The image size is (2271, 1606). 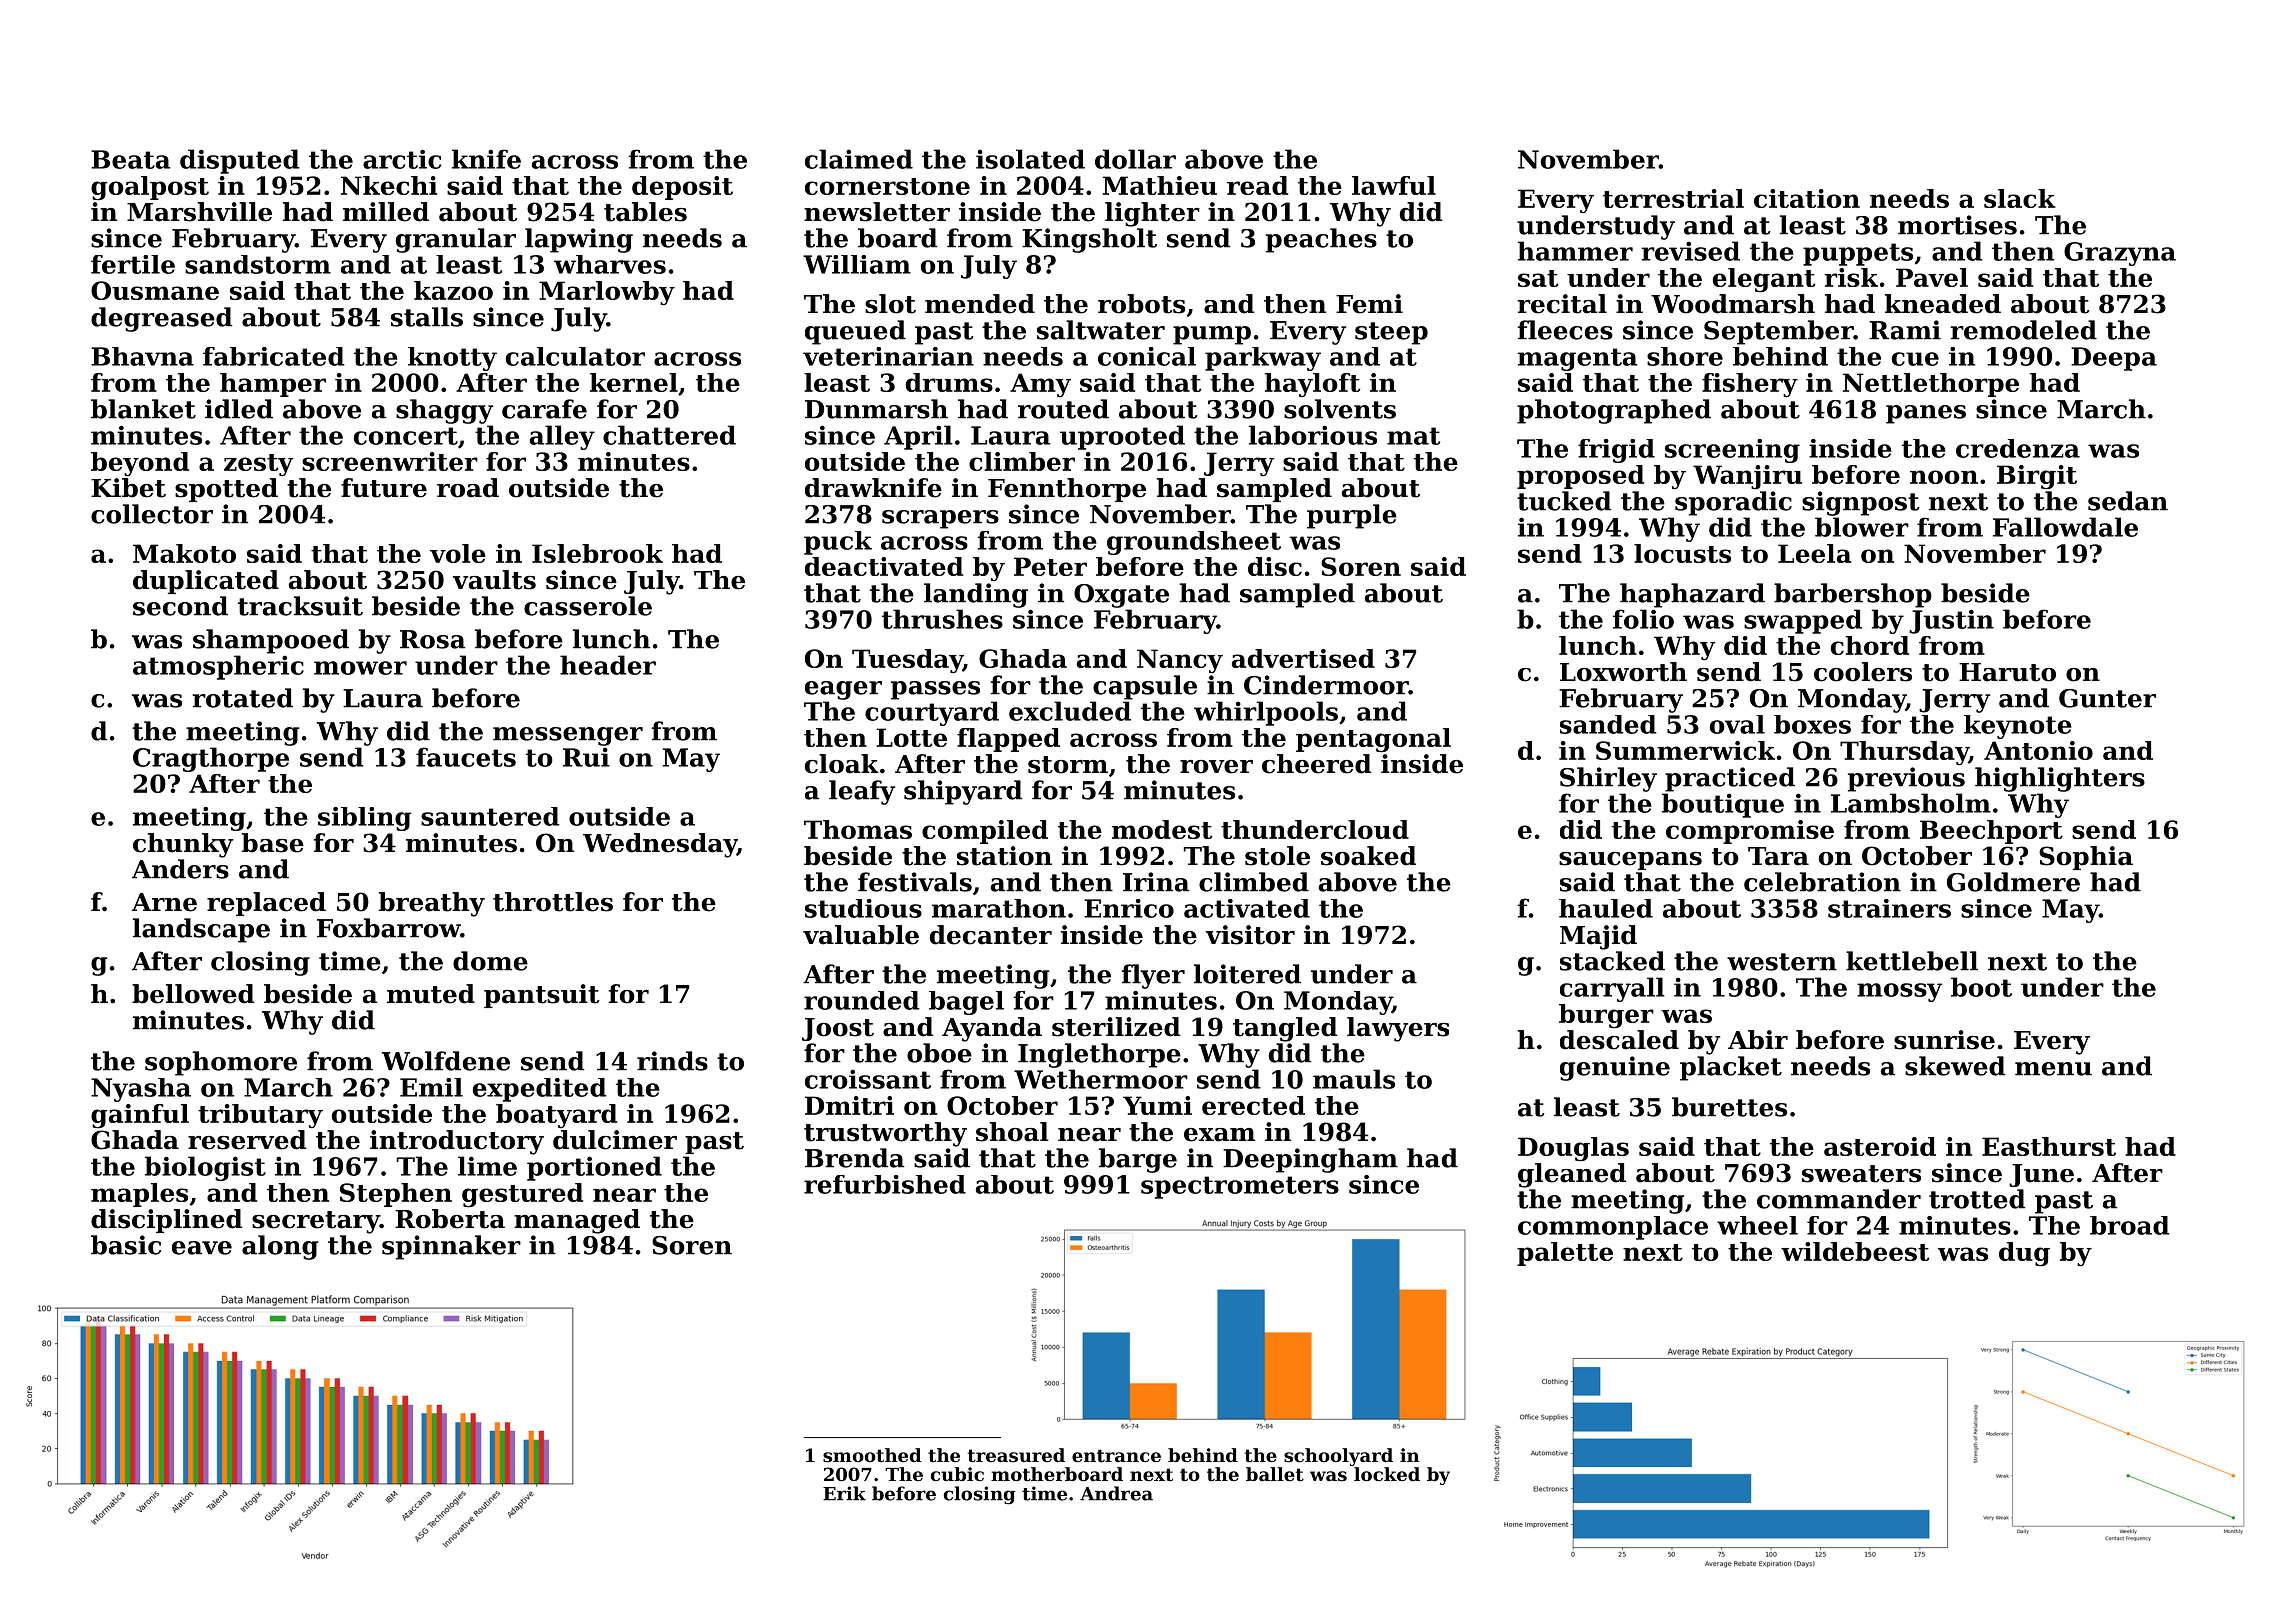 I want to click on Erik, so click(x=844, y=1493).
